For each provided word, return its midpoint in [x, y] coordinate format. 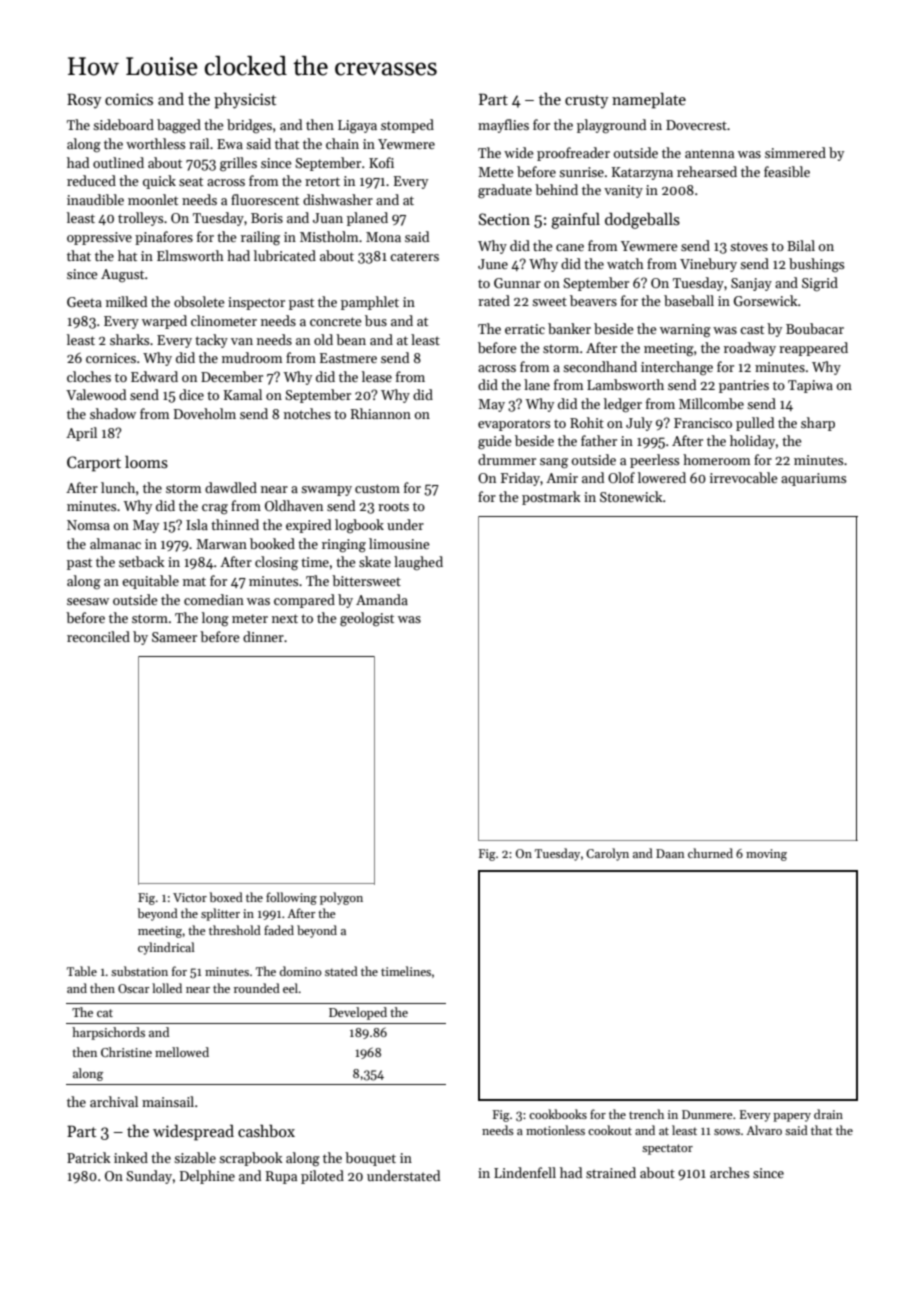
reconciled [98, 636]
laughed [418, 563]
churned [710, 853]
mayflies [503, 126]
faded [279, 930]
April [81, 434]
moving [766, 855]
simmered [795, 152]
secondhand [600, 366]
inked [131, 1157]
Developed [358, 1013]
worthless [155, 143]
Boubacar [815, 328]
